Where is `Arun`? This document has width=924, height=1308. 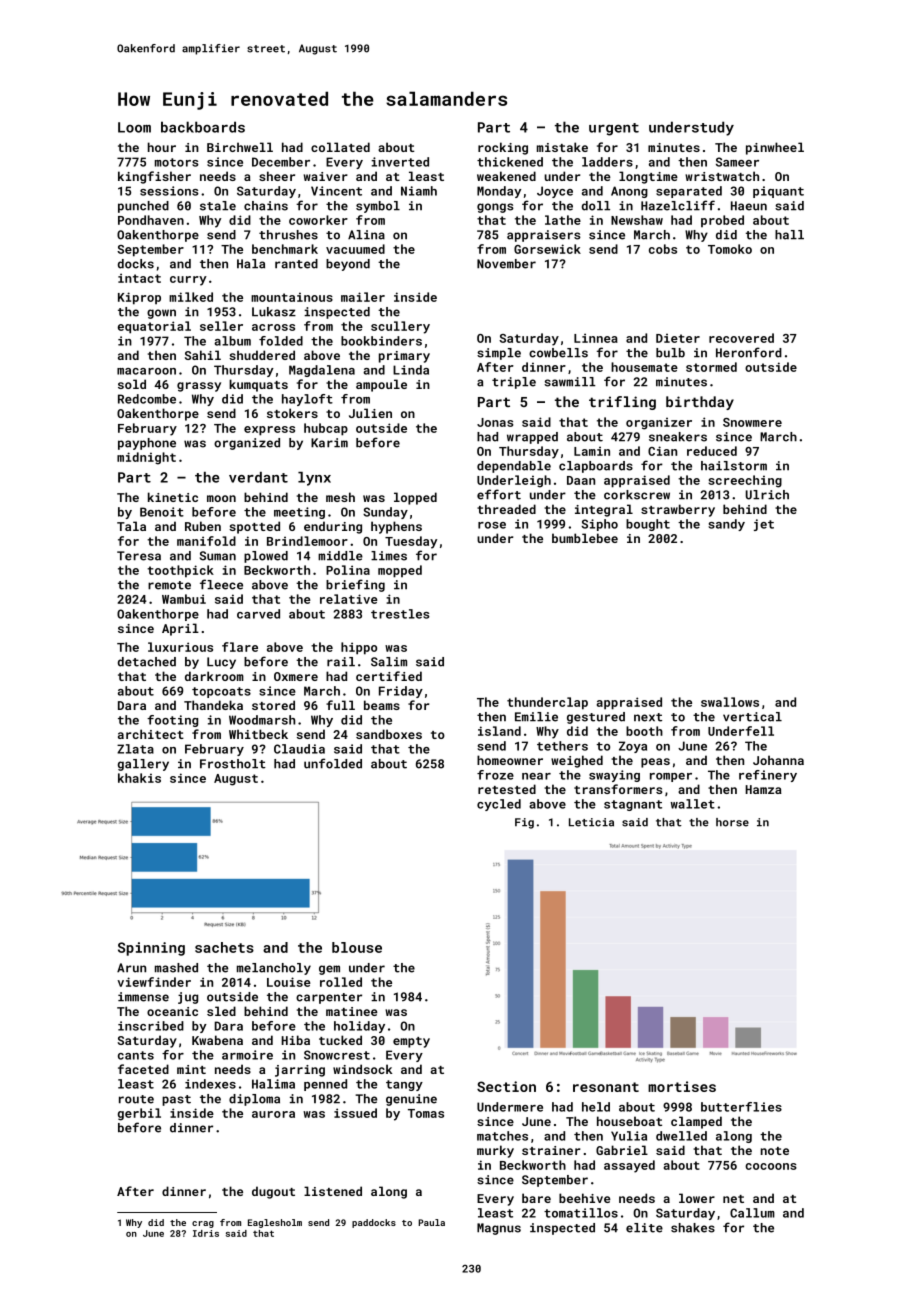 Arun is located at coordinates (131, 968).
